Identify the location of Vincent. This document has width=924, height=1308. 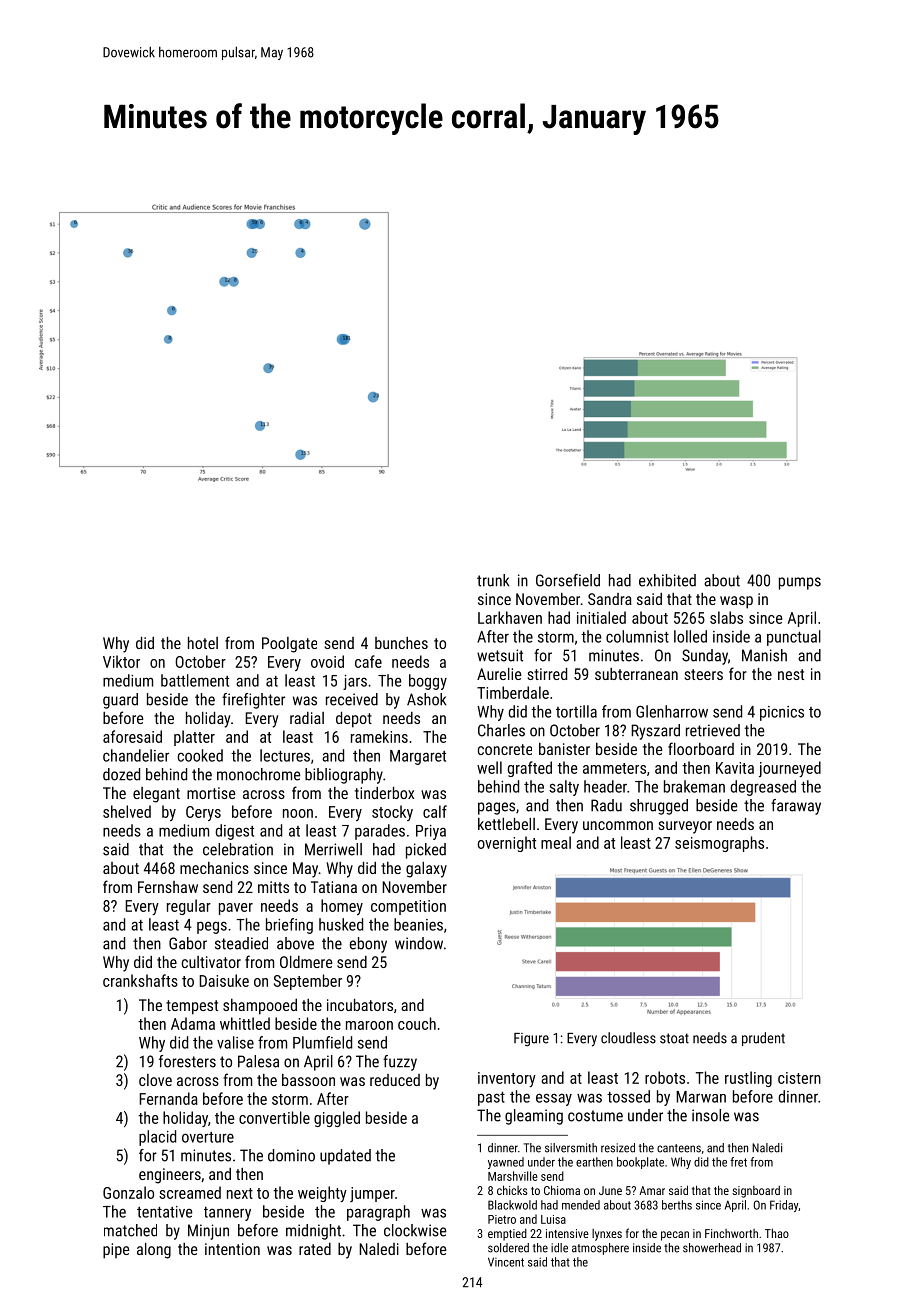
(506, 1262).
